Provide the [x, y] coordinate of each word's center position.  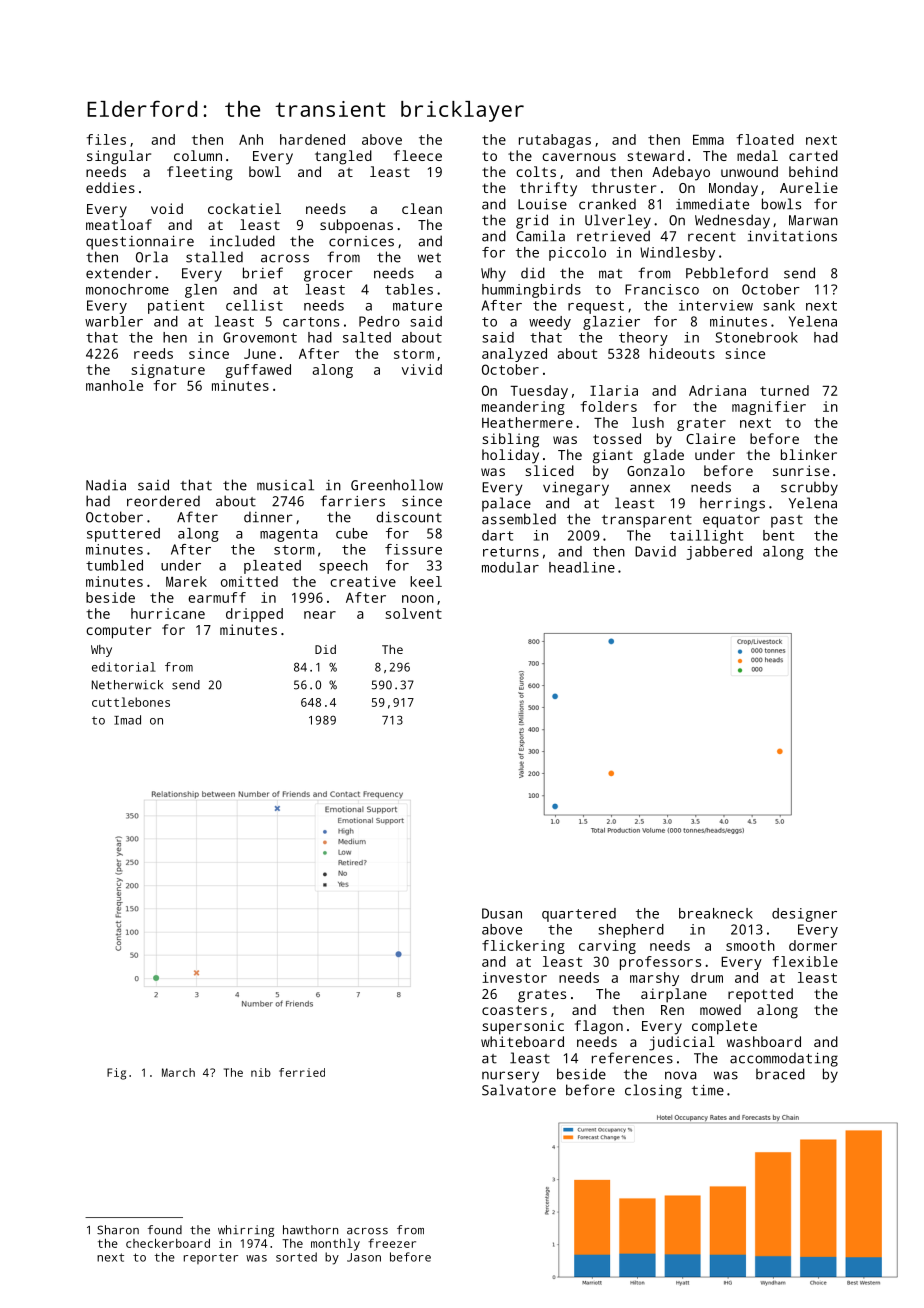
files [106, 139]
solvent [414, 613]
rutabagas [555, 141]
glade [664, 456]
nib [261, 1072]
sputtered [123, 535]
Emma [708, 140]
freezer [392, 1243]
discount [409, 517]
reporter [211, 1259]
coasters [514, 1010]
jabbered [719, 553]
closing [653, 1091]
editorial [124, 667]
